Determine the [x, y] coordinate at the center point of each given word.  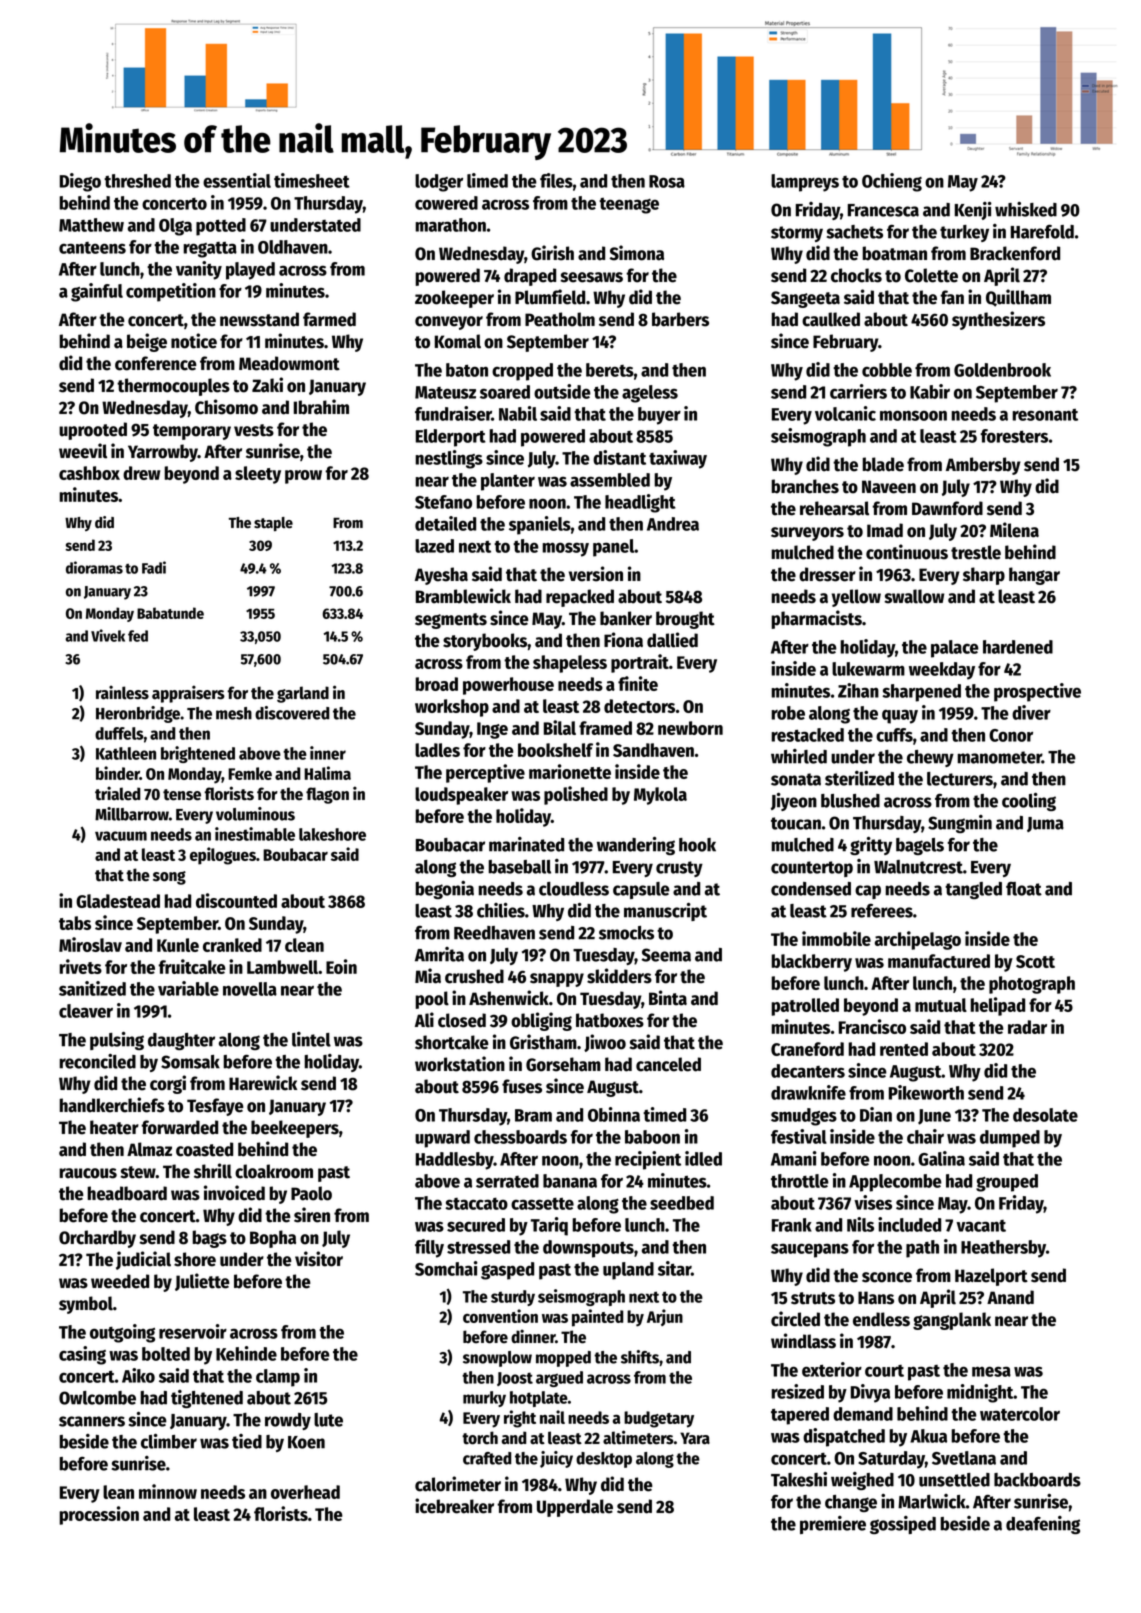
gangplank [952, 1321]
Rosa [667, 181]
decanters [808, 1071]
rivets [80, 966]
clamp [278, 1378]
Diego [80, 182]
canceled [668, 1064]
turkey [964, 233]
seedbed [682, 1203]
